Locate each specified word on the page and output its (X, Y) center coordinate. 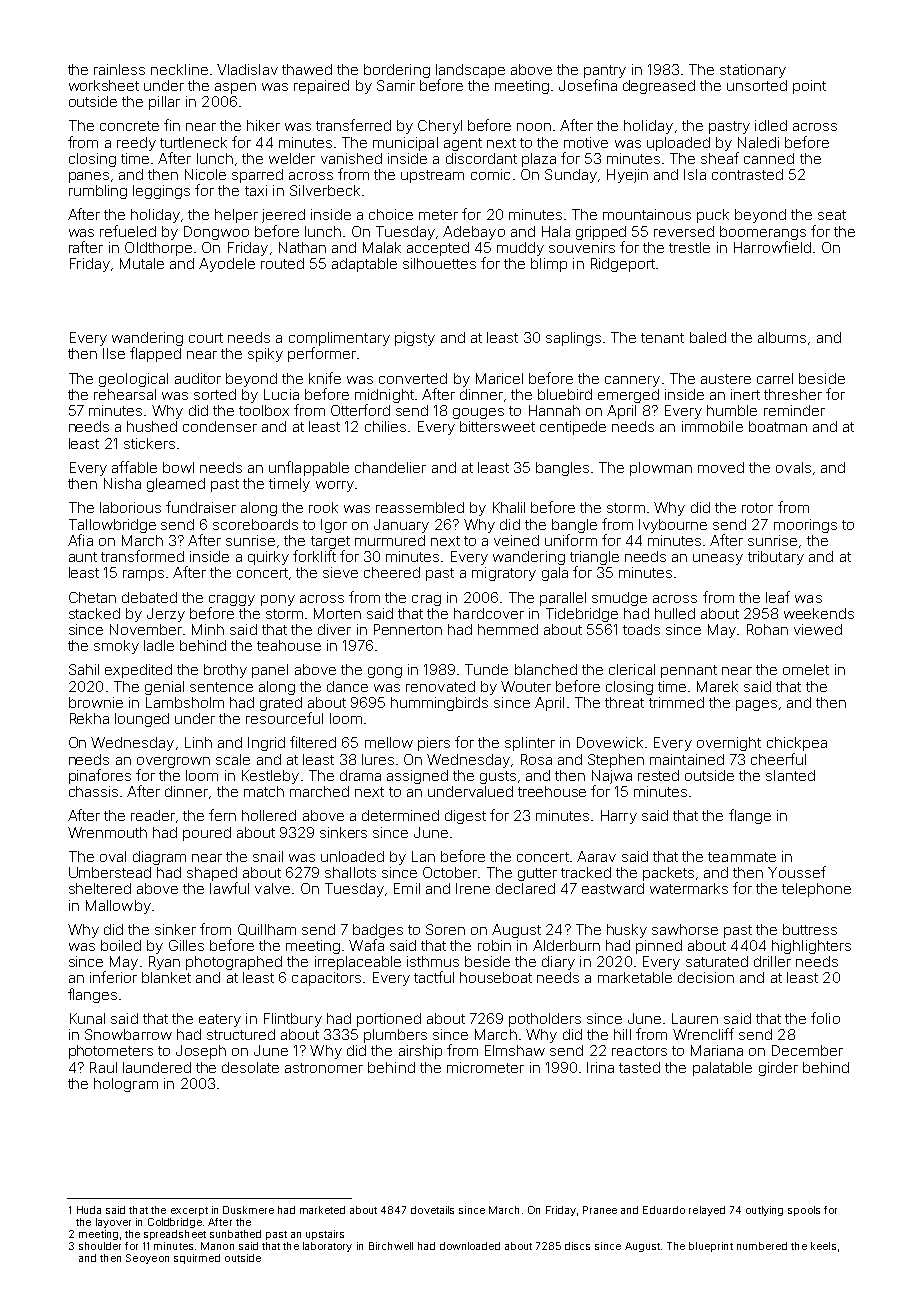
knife (325, 378)
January (401, 526)
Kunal (87, 1018)
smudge (619, 599)
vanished (351, 158)
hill (622, 1034)
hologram (126, 1085)
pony (278, 600)
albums (782, 337)
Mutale (142, 263)
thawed (307, 69)
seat (832, 215)
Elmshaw (515, 1050)
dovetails (432, 1210)
